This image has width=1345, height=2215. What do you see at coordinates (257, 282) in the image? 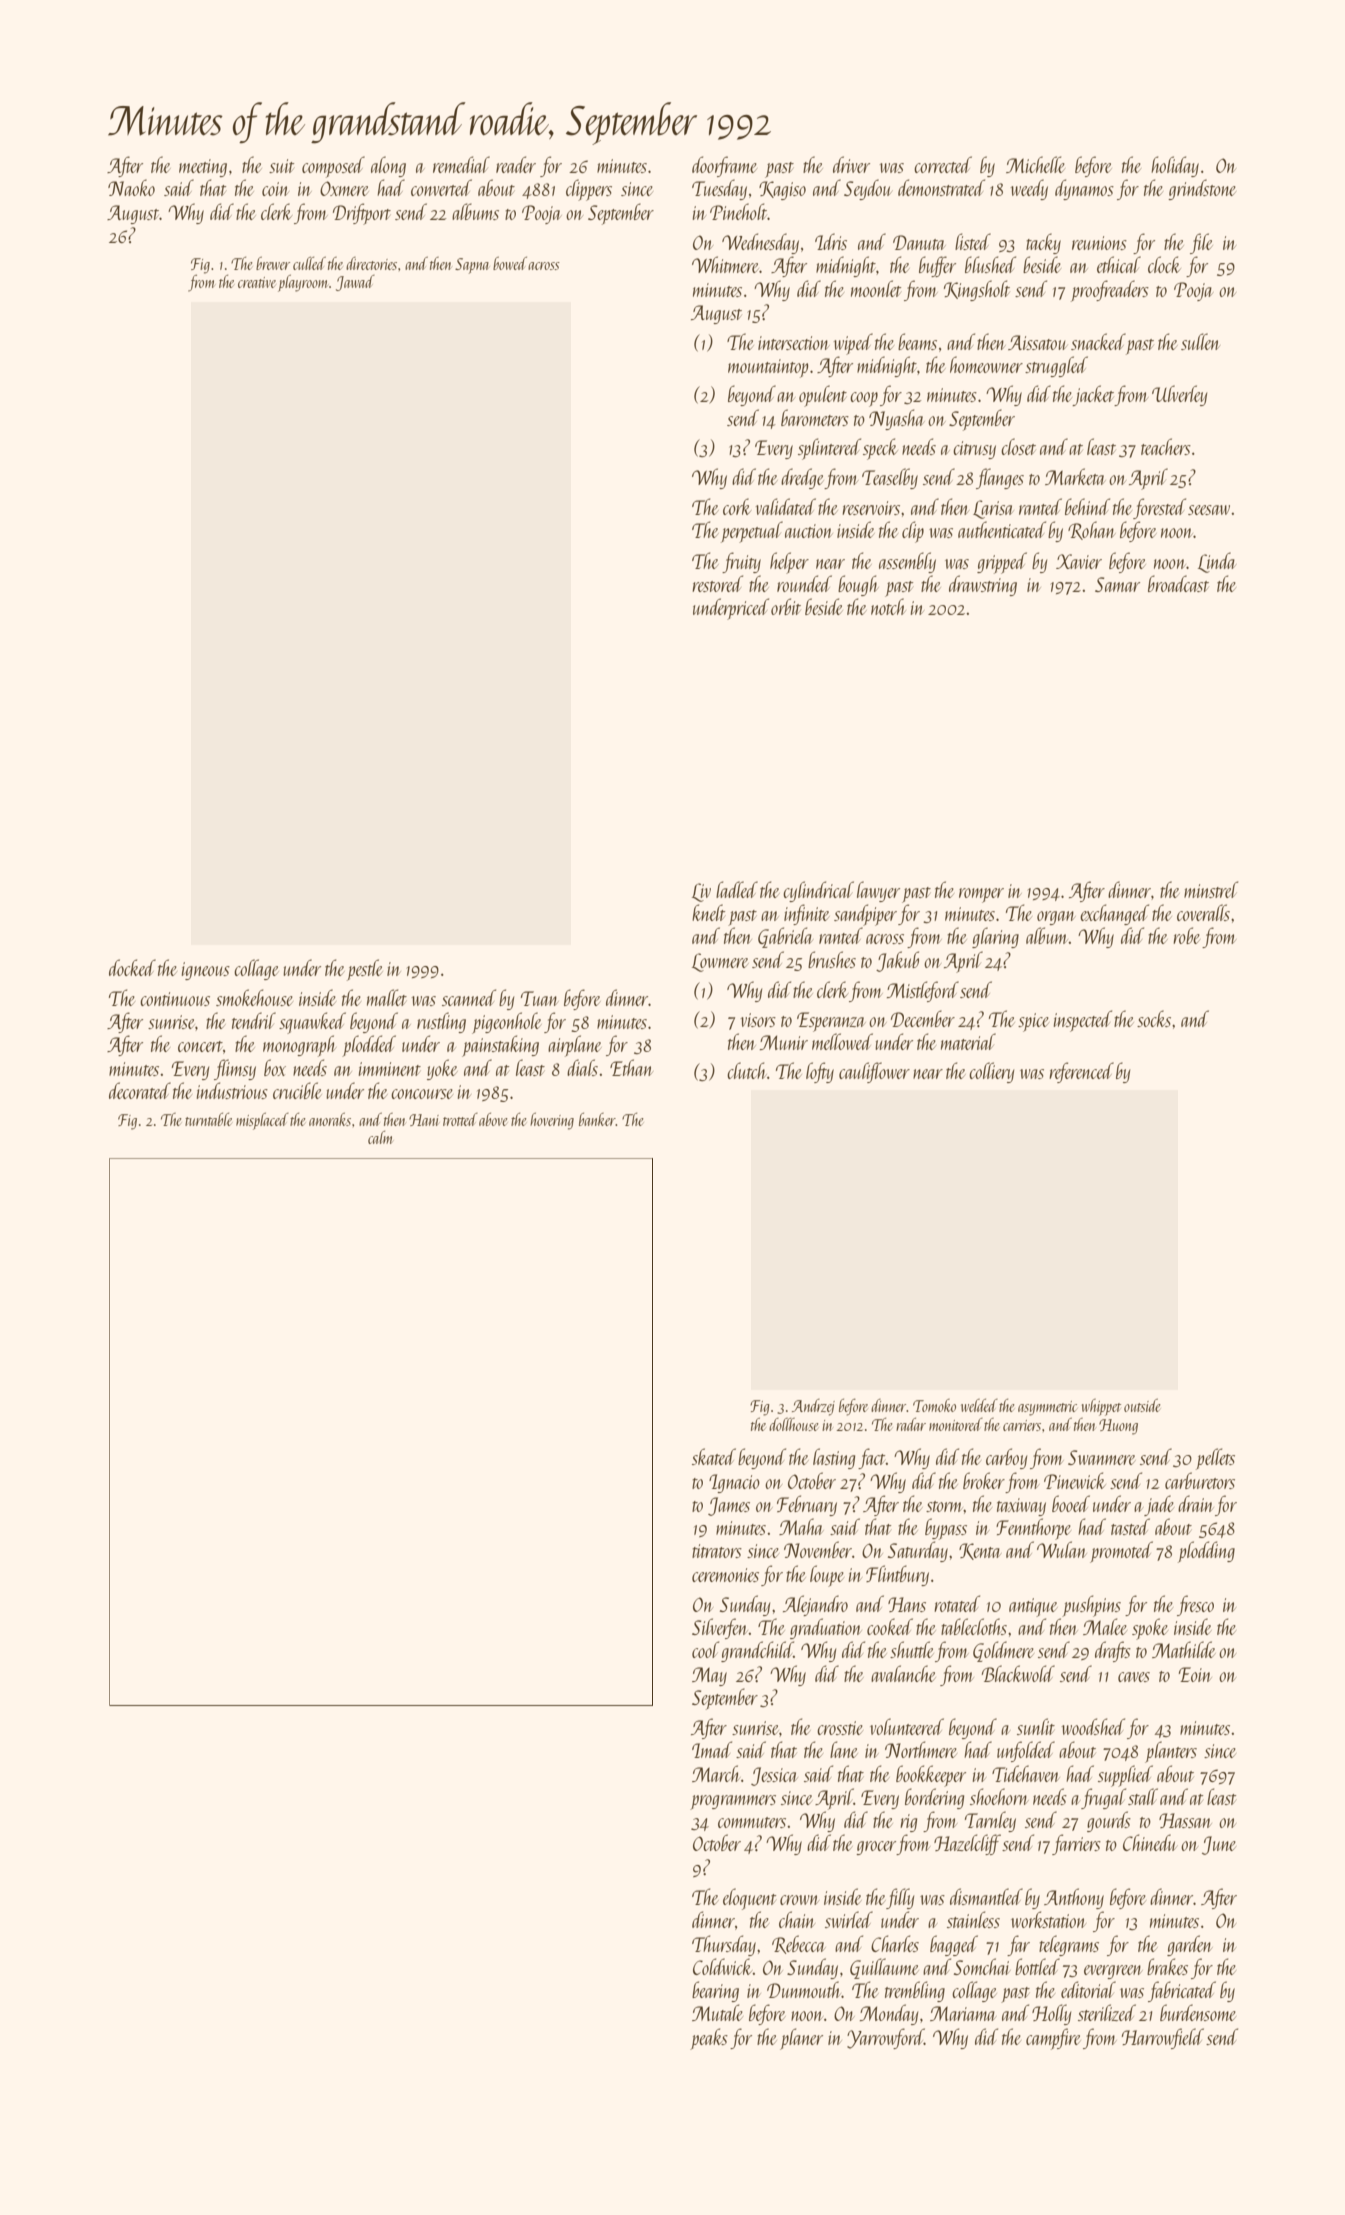
I see `creative` at bounding box center [257, 282].
